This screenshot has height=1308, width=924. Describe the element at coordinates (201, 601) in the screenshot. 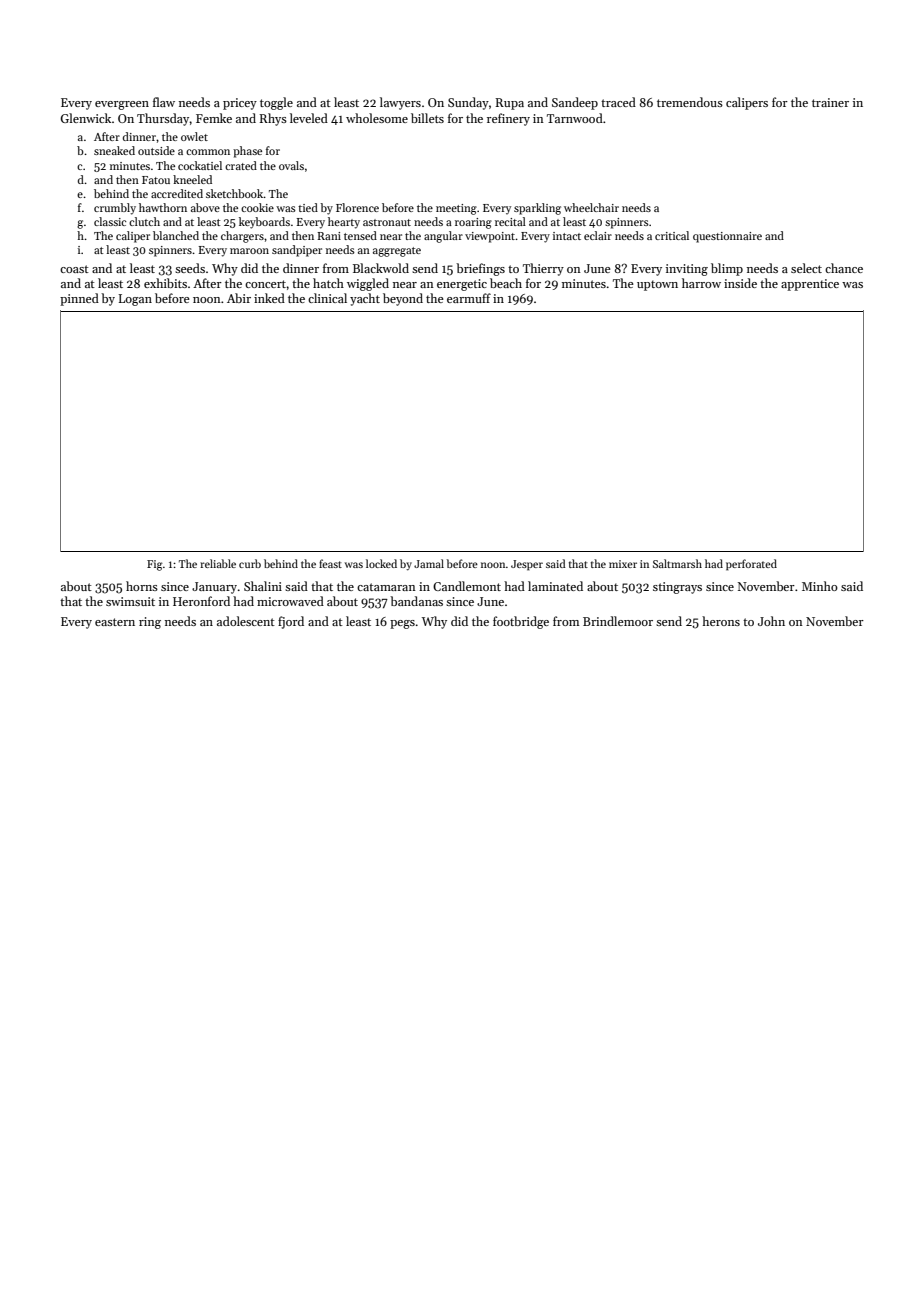

I see `Heronford` at that location.
